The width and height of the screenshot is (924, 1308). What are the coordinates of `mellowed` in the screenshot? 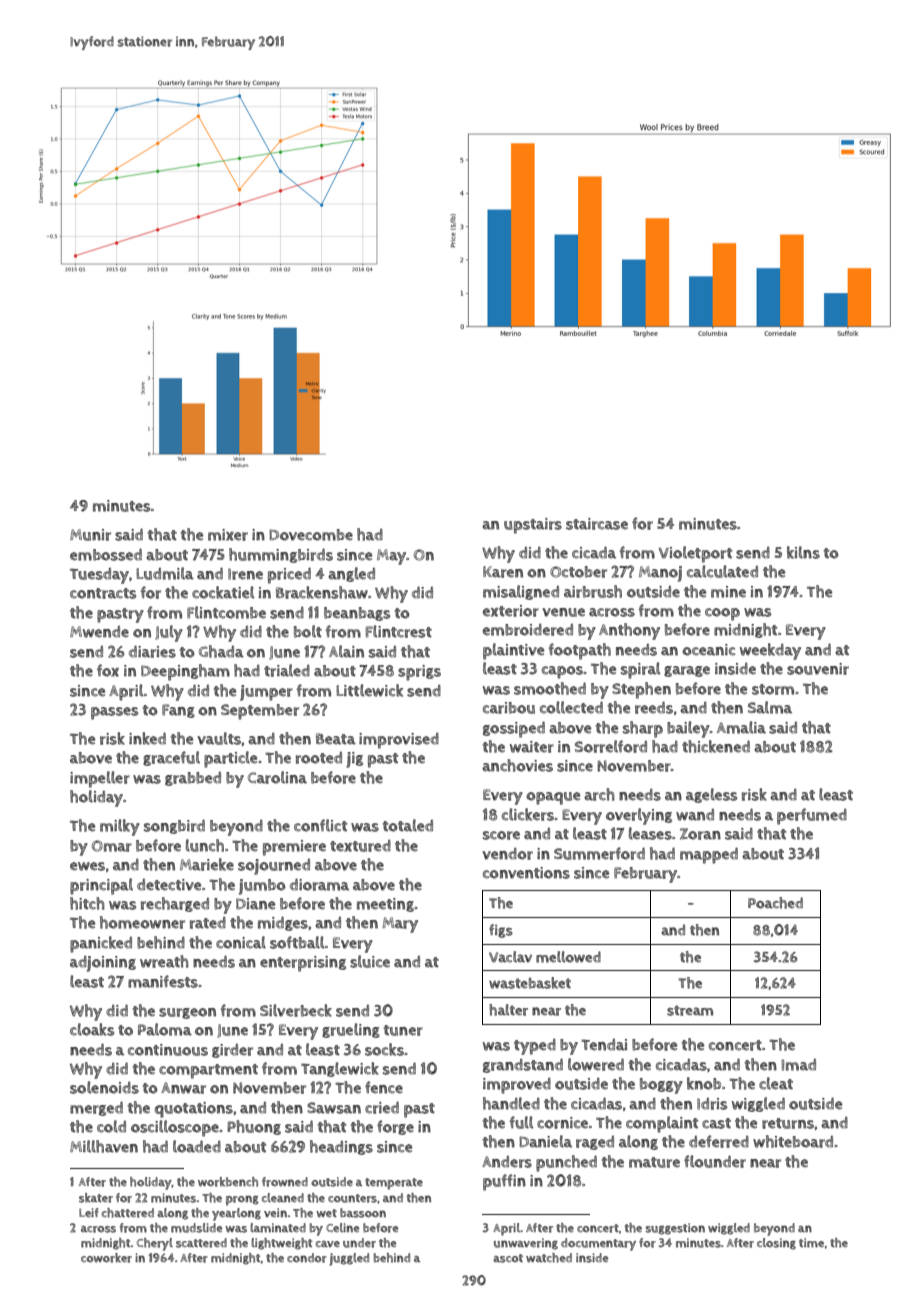 It's located at (568, 957).
